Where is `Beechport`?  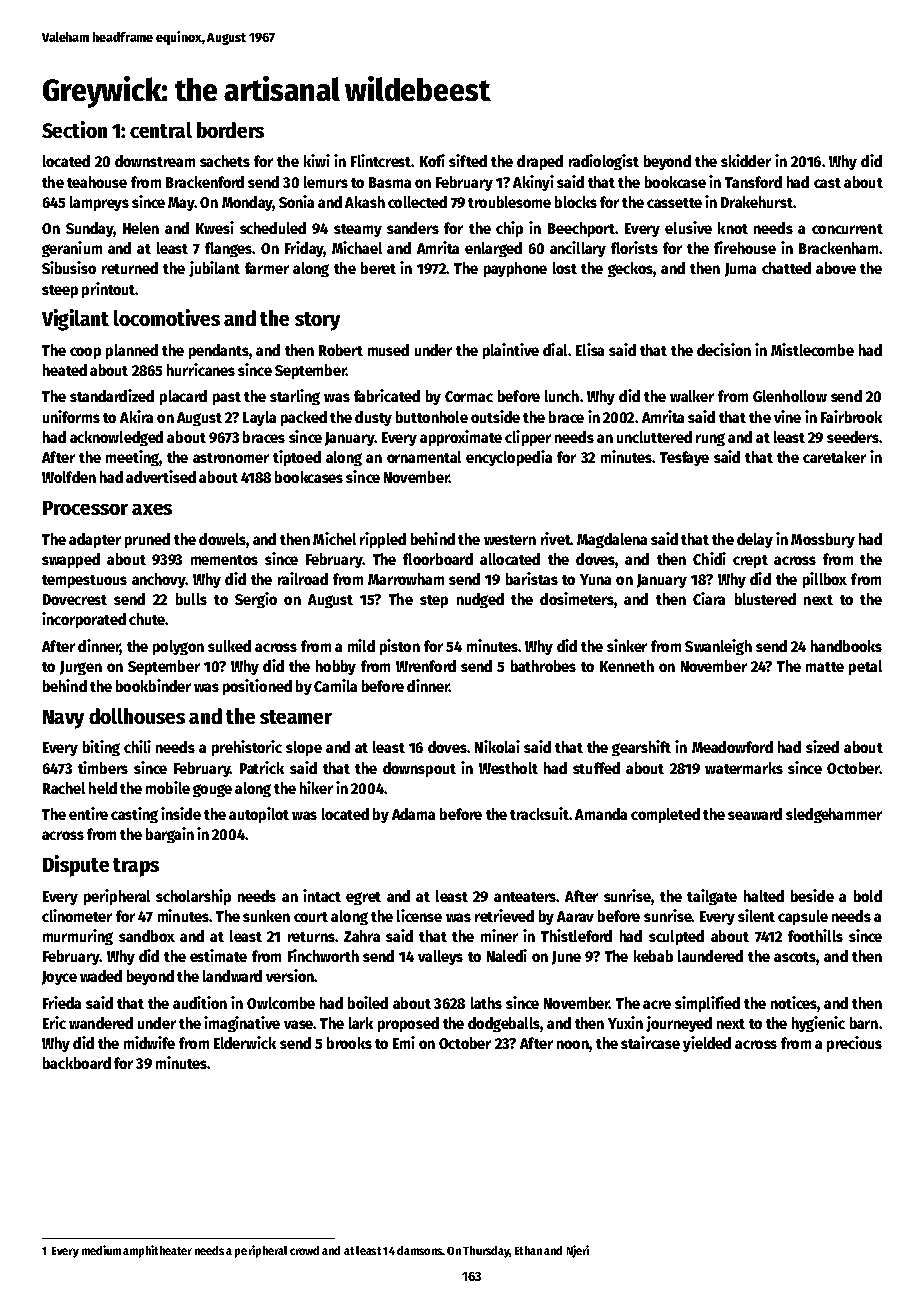
Beechport is located at coordinates (581, 229).
